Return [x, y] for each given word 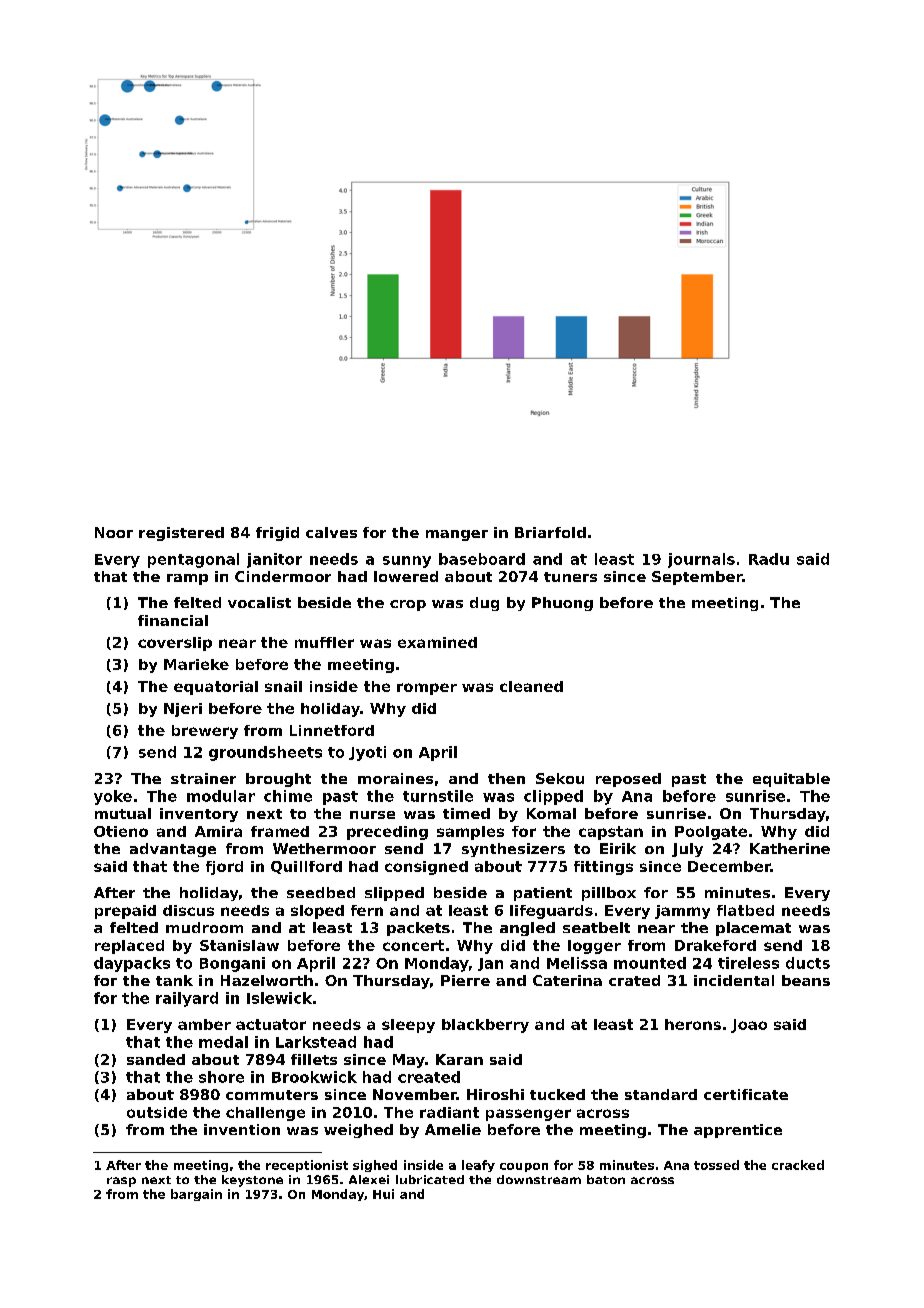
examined [437, 642]
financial [173, 620]
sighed [375, 1166]
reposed [628, 780]
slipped [394, 894]
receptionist [307, 1166]
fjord [224, 868]
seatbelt [596, 927]
